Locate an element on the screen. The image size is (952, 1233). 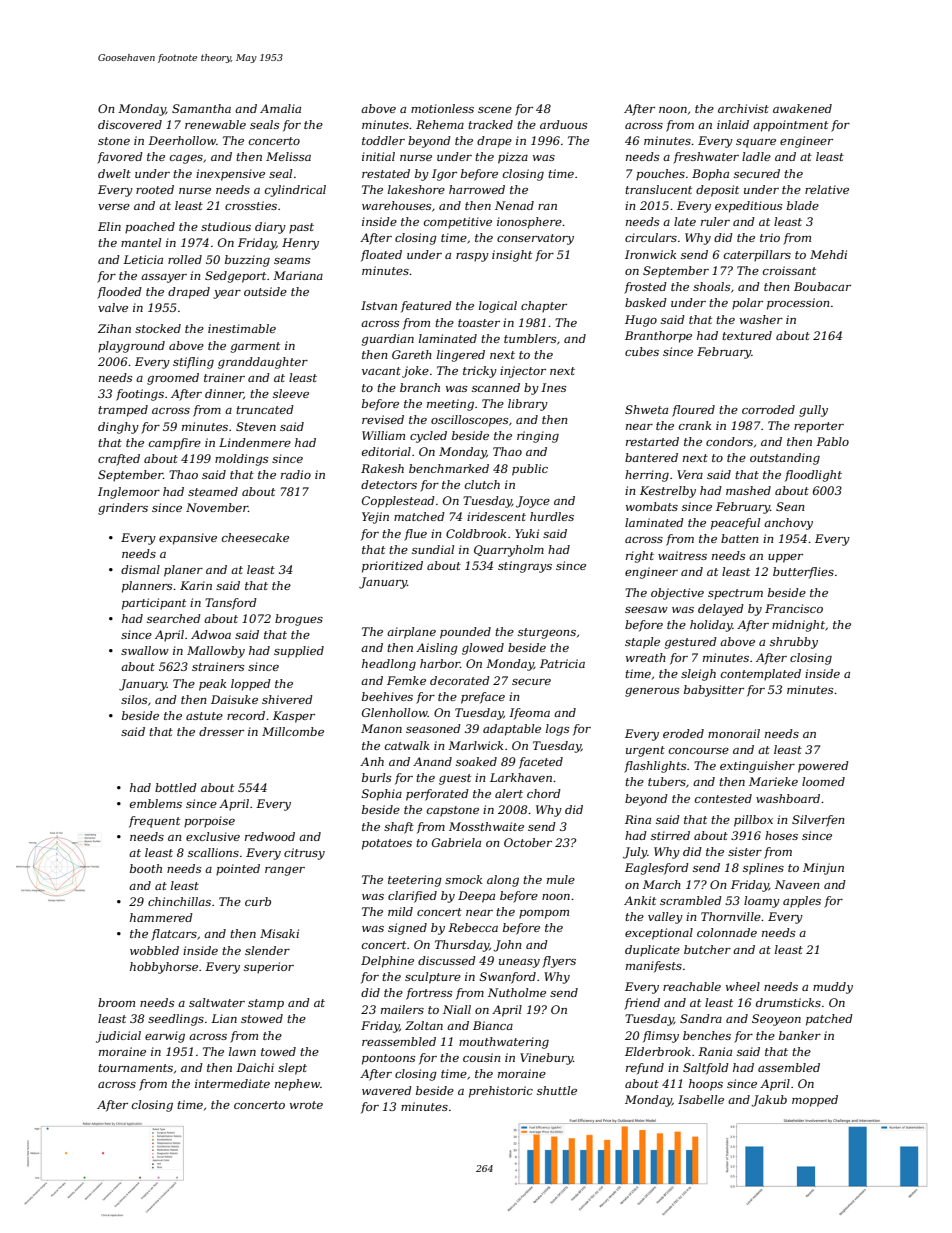
tournaments is located at coordinates (135, 1068).
